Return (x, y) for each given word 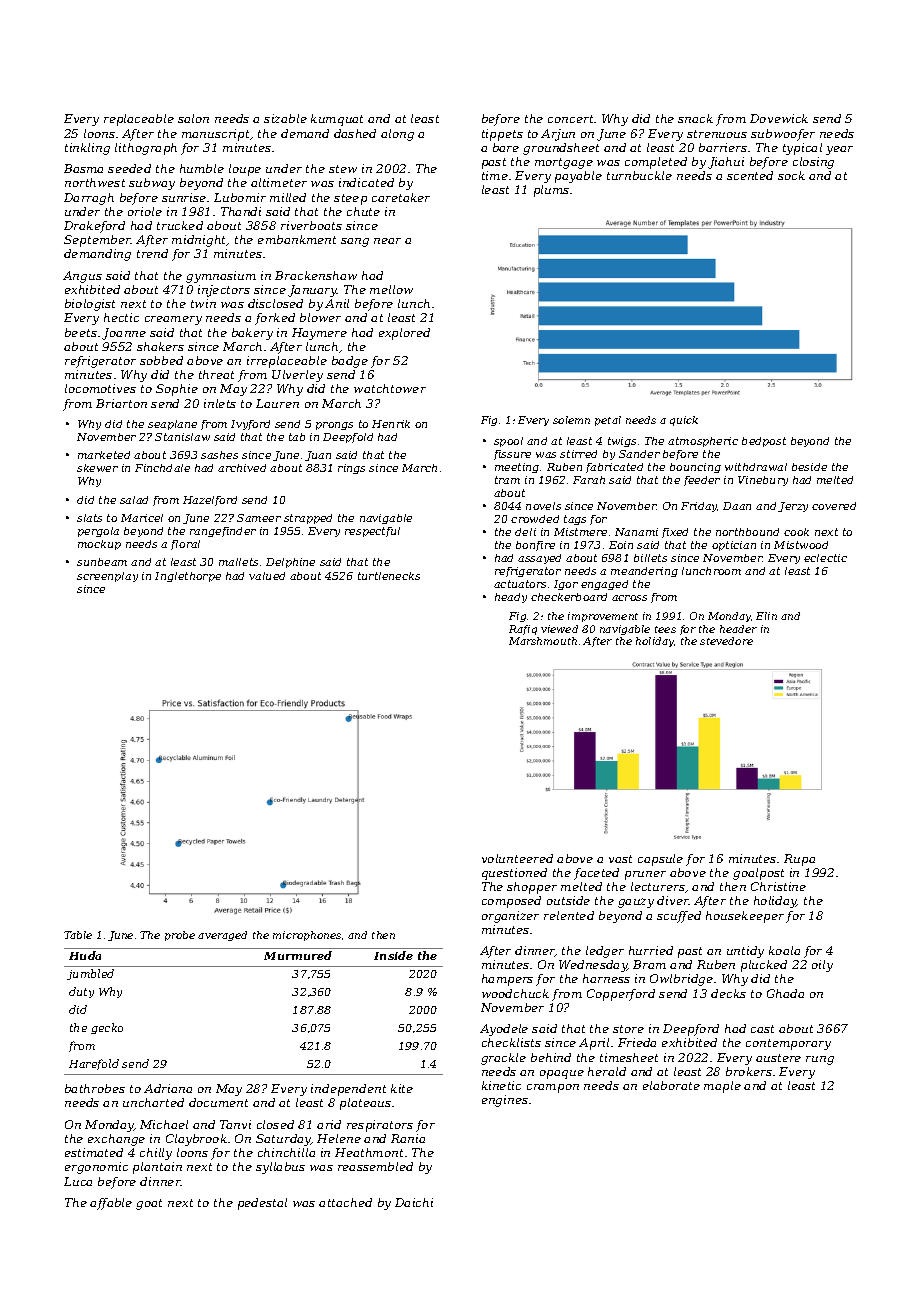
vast (620, 859)
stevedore (726, 641)
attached (345, 1202)
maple (722, 1087)
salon (193, 118)
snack (695, 118)
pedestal (262, 1204)
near (387, 241)
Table (78, 935)
